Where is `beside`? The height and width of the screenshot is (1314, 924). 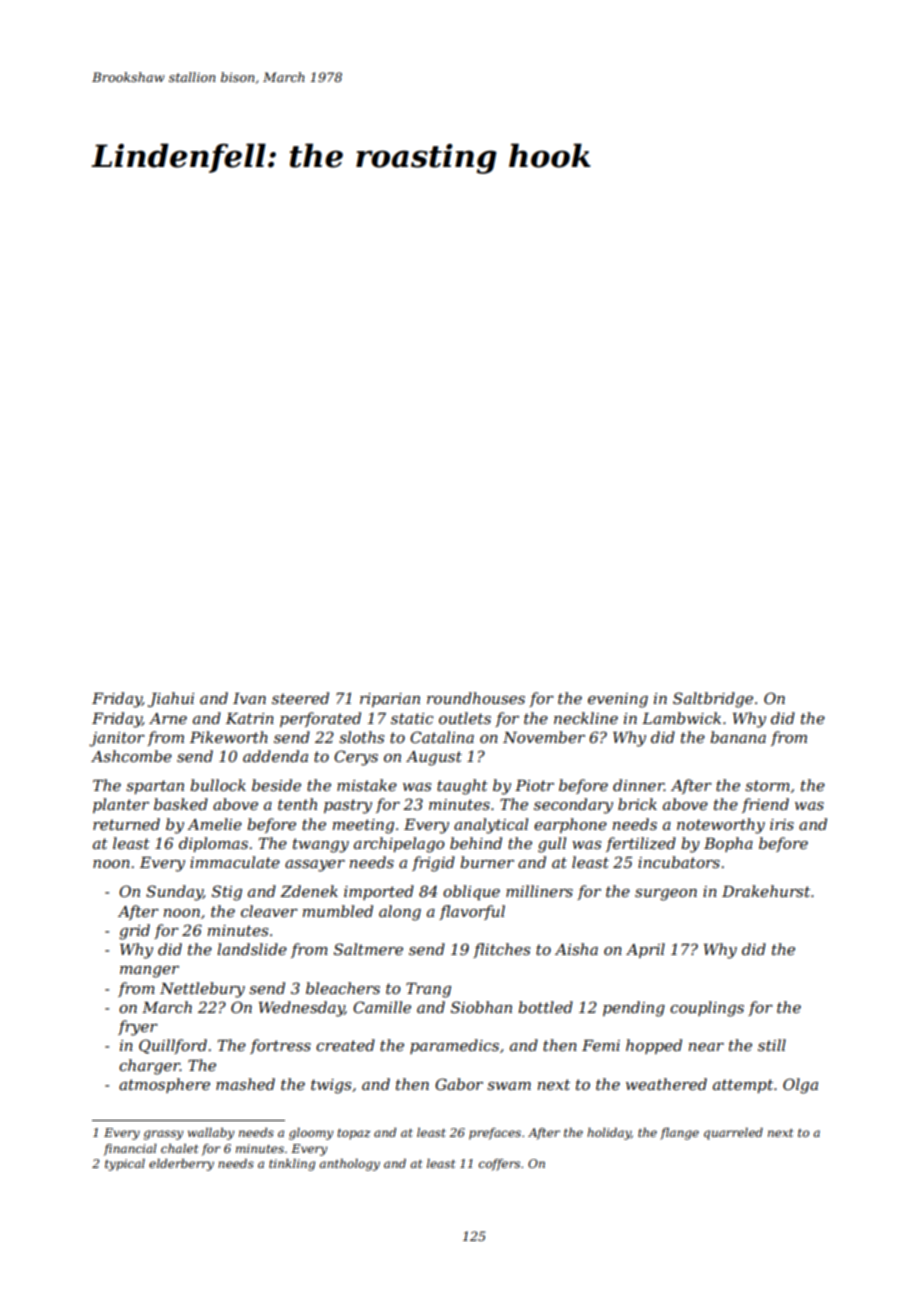
beside is located at coordinates (276, 785).
